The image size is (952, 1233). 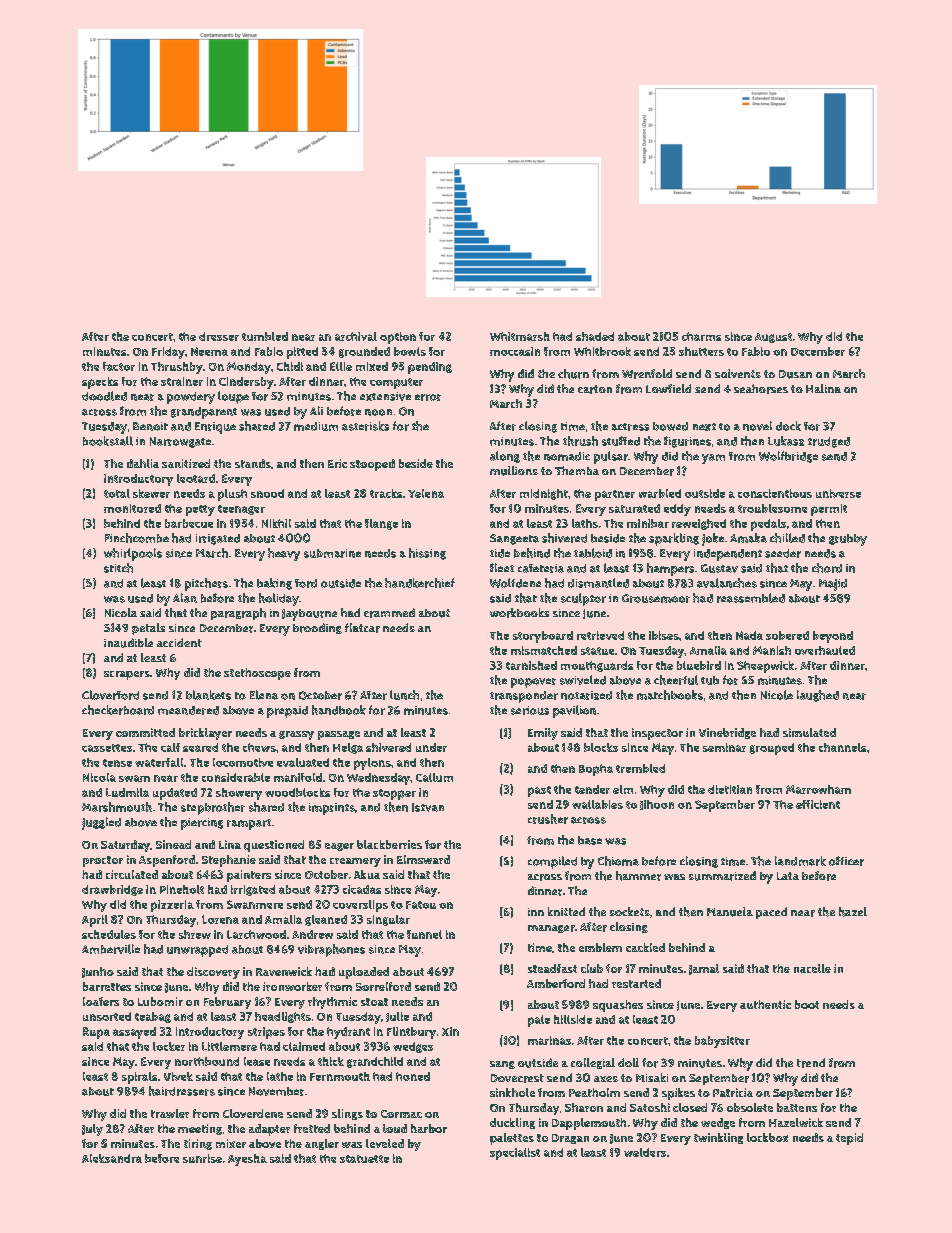 What do you see at coordinates (812, 968) in the page?
I see `nacelle` at bounding box center [812, 968].
